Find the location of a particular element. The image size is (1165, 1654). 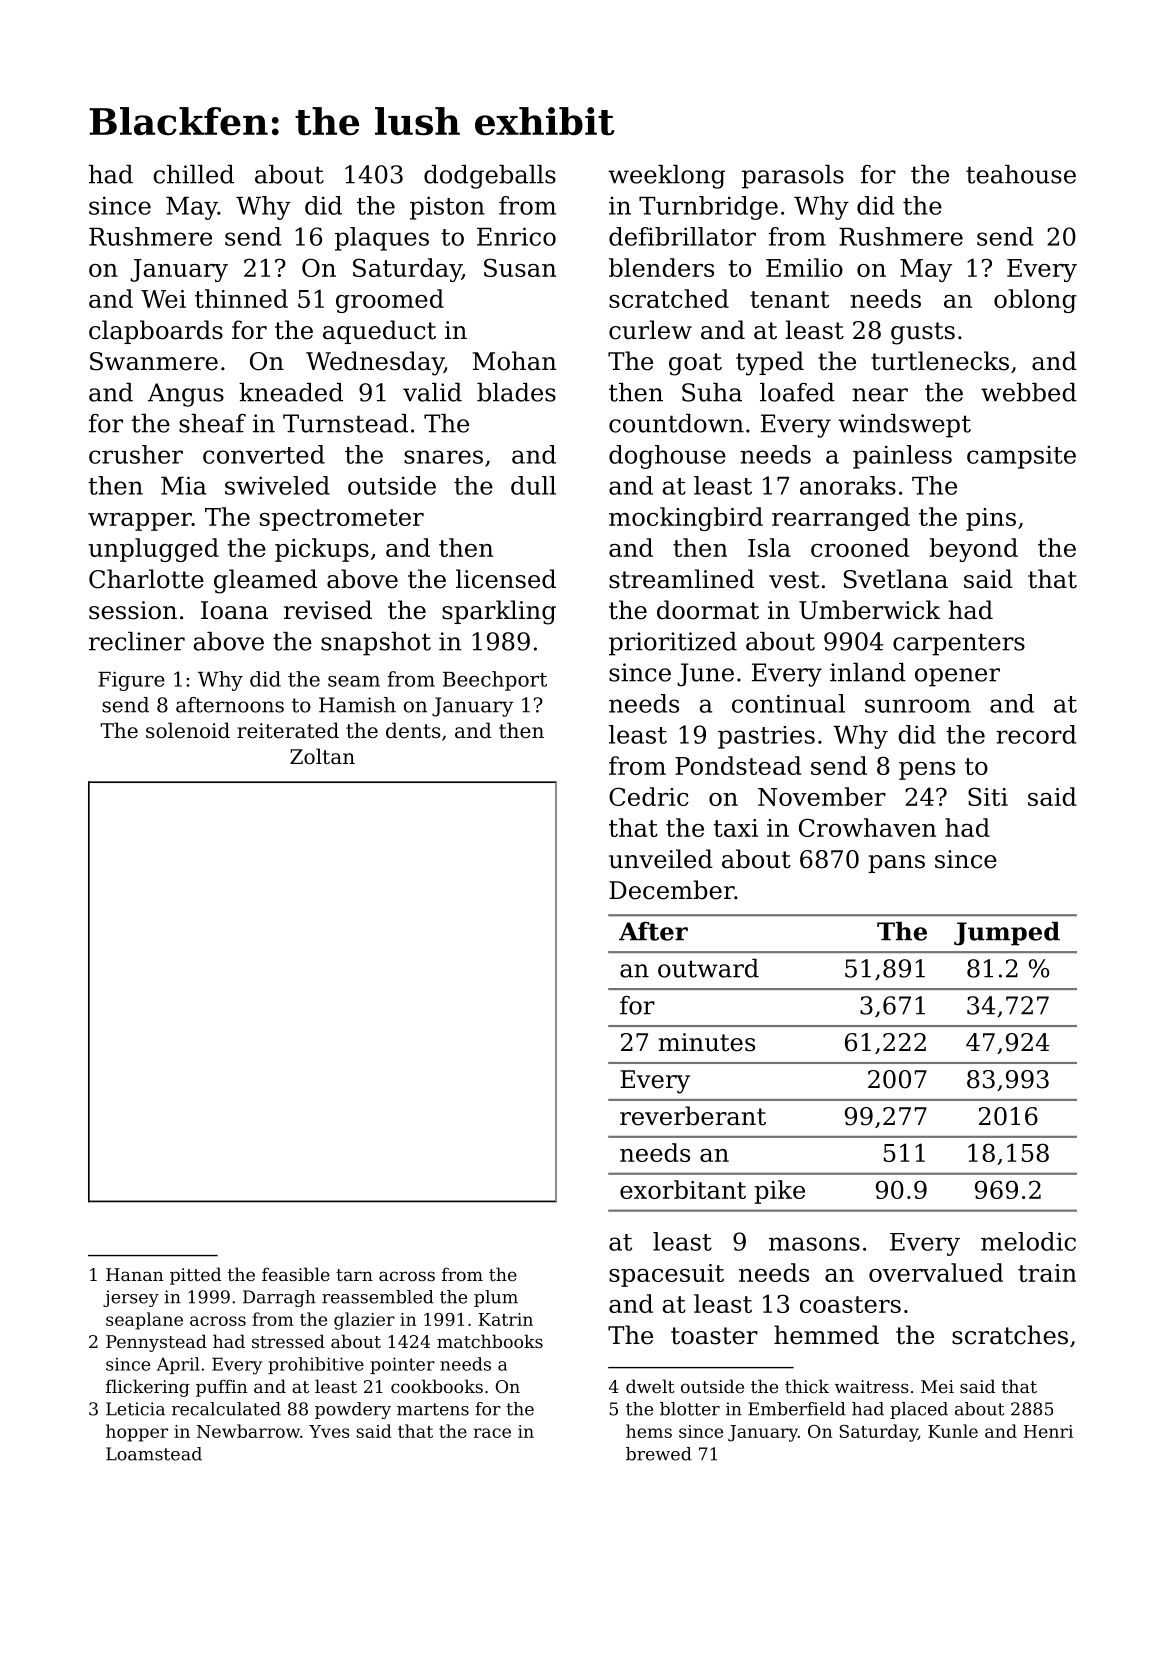

chilled is located at coordinates (193, 174).
